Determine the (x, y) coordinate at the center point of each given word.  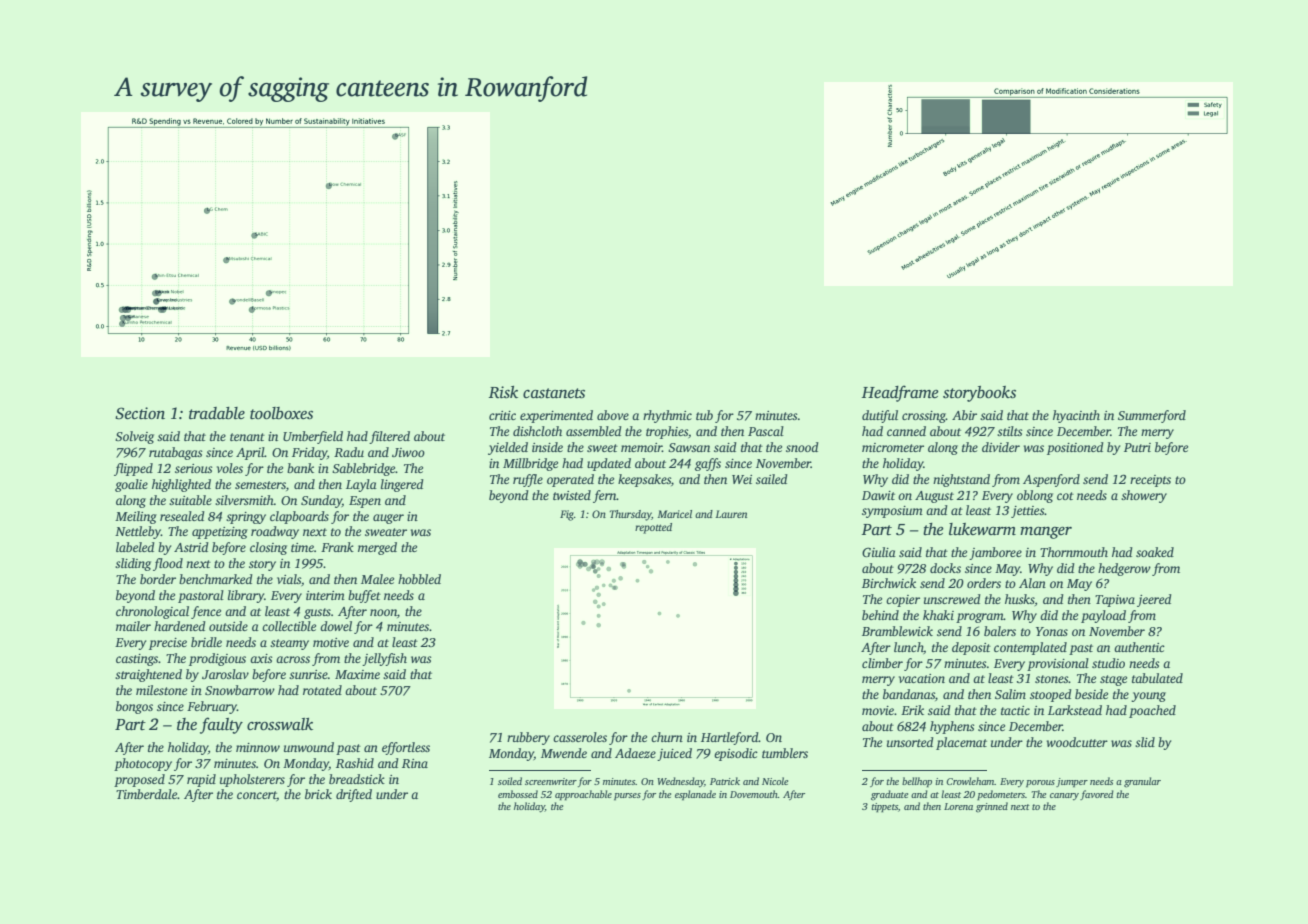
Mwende (564, 753)
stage (1113, 680)
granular (1142, 782)
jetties (1028, 512)
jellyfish (384, 659)
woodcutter (1077, 742)
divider (1001, 447)
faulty (221, 725)
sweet (602, 448)
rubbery (528, 738)
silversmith (244, 500)
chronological (152, 612)
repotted (653, 528)
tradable (217, 413)
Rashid (355, 763)
